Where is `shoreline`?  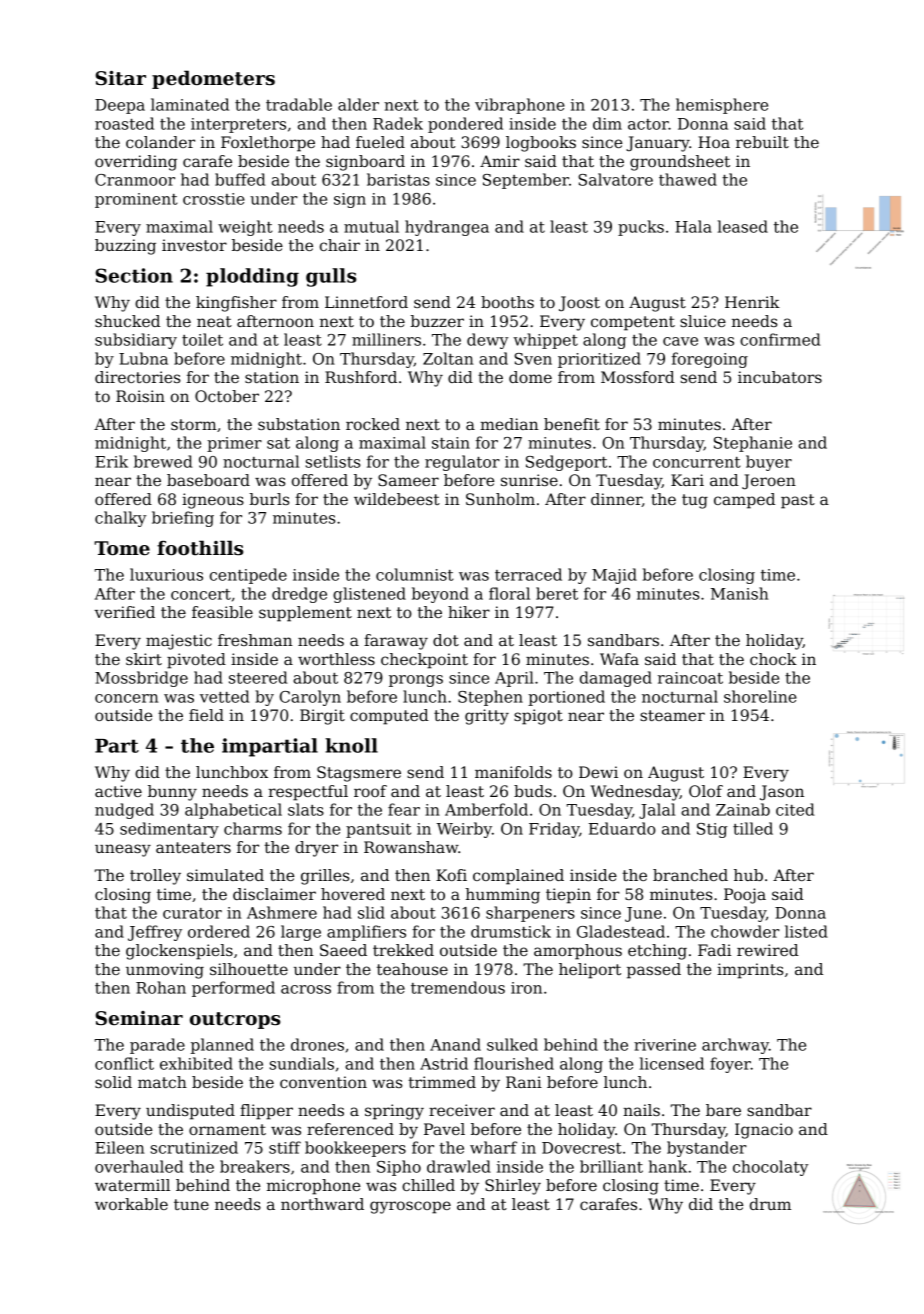
shoreline is located at coordinates (760, 696).
